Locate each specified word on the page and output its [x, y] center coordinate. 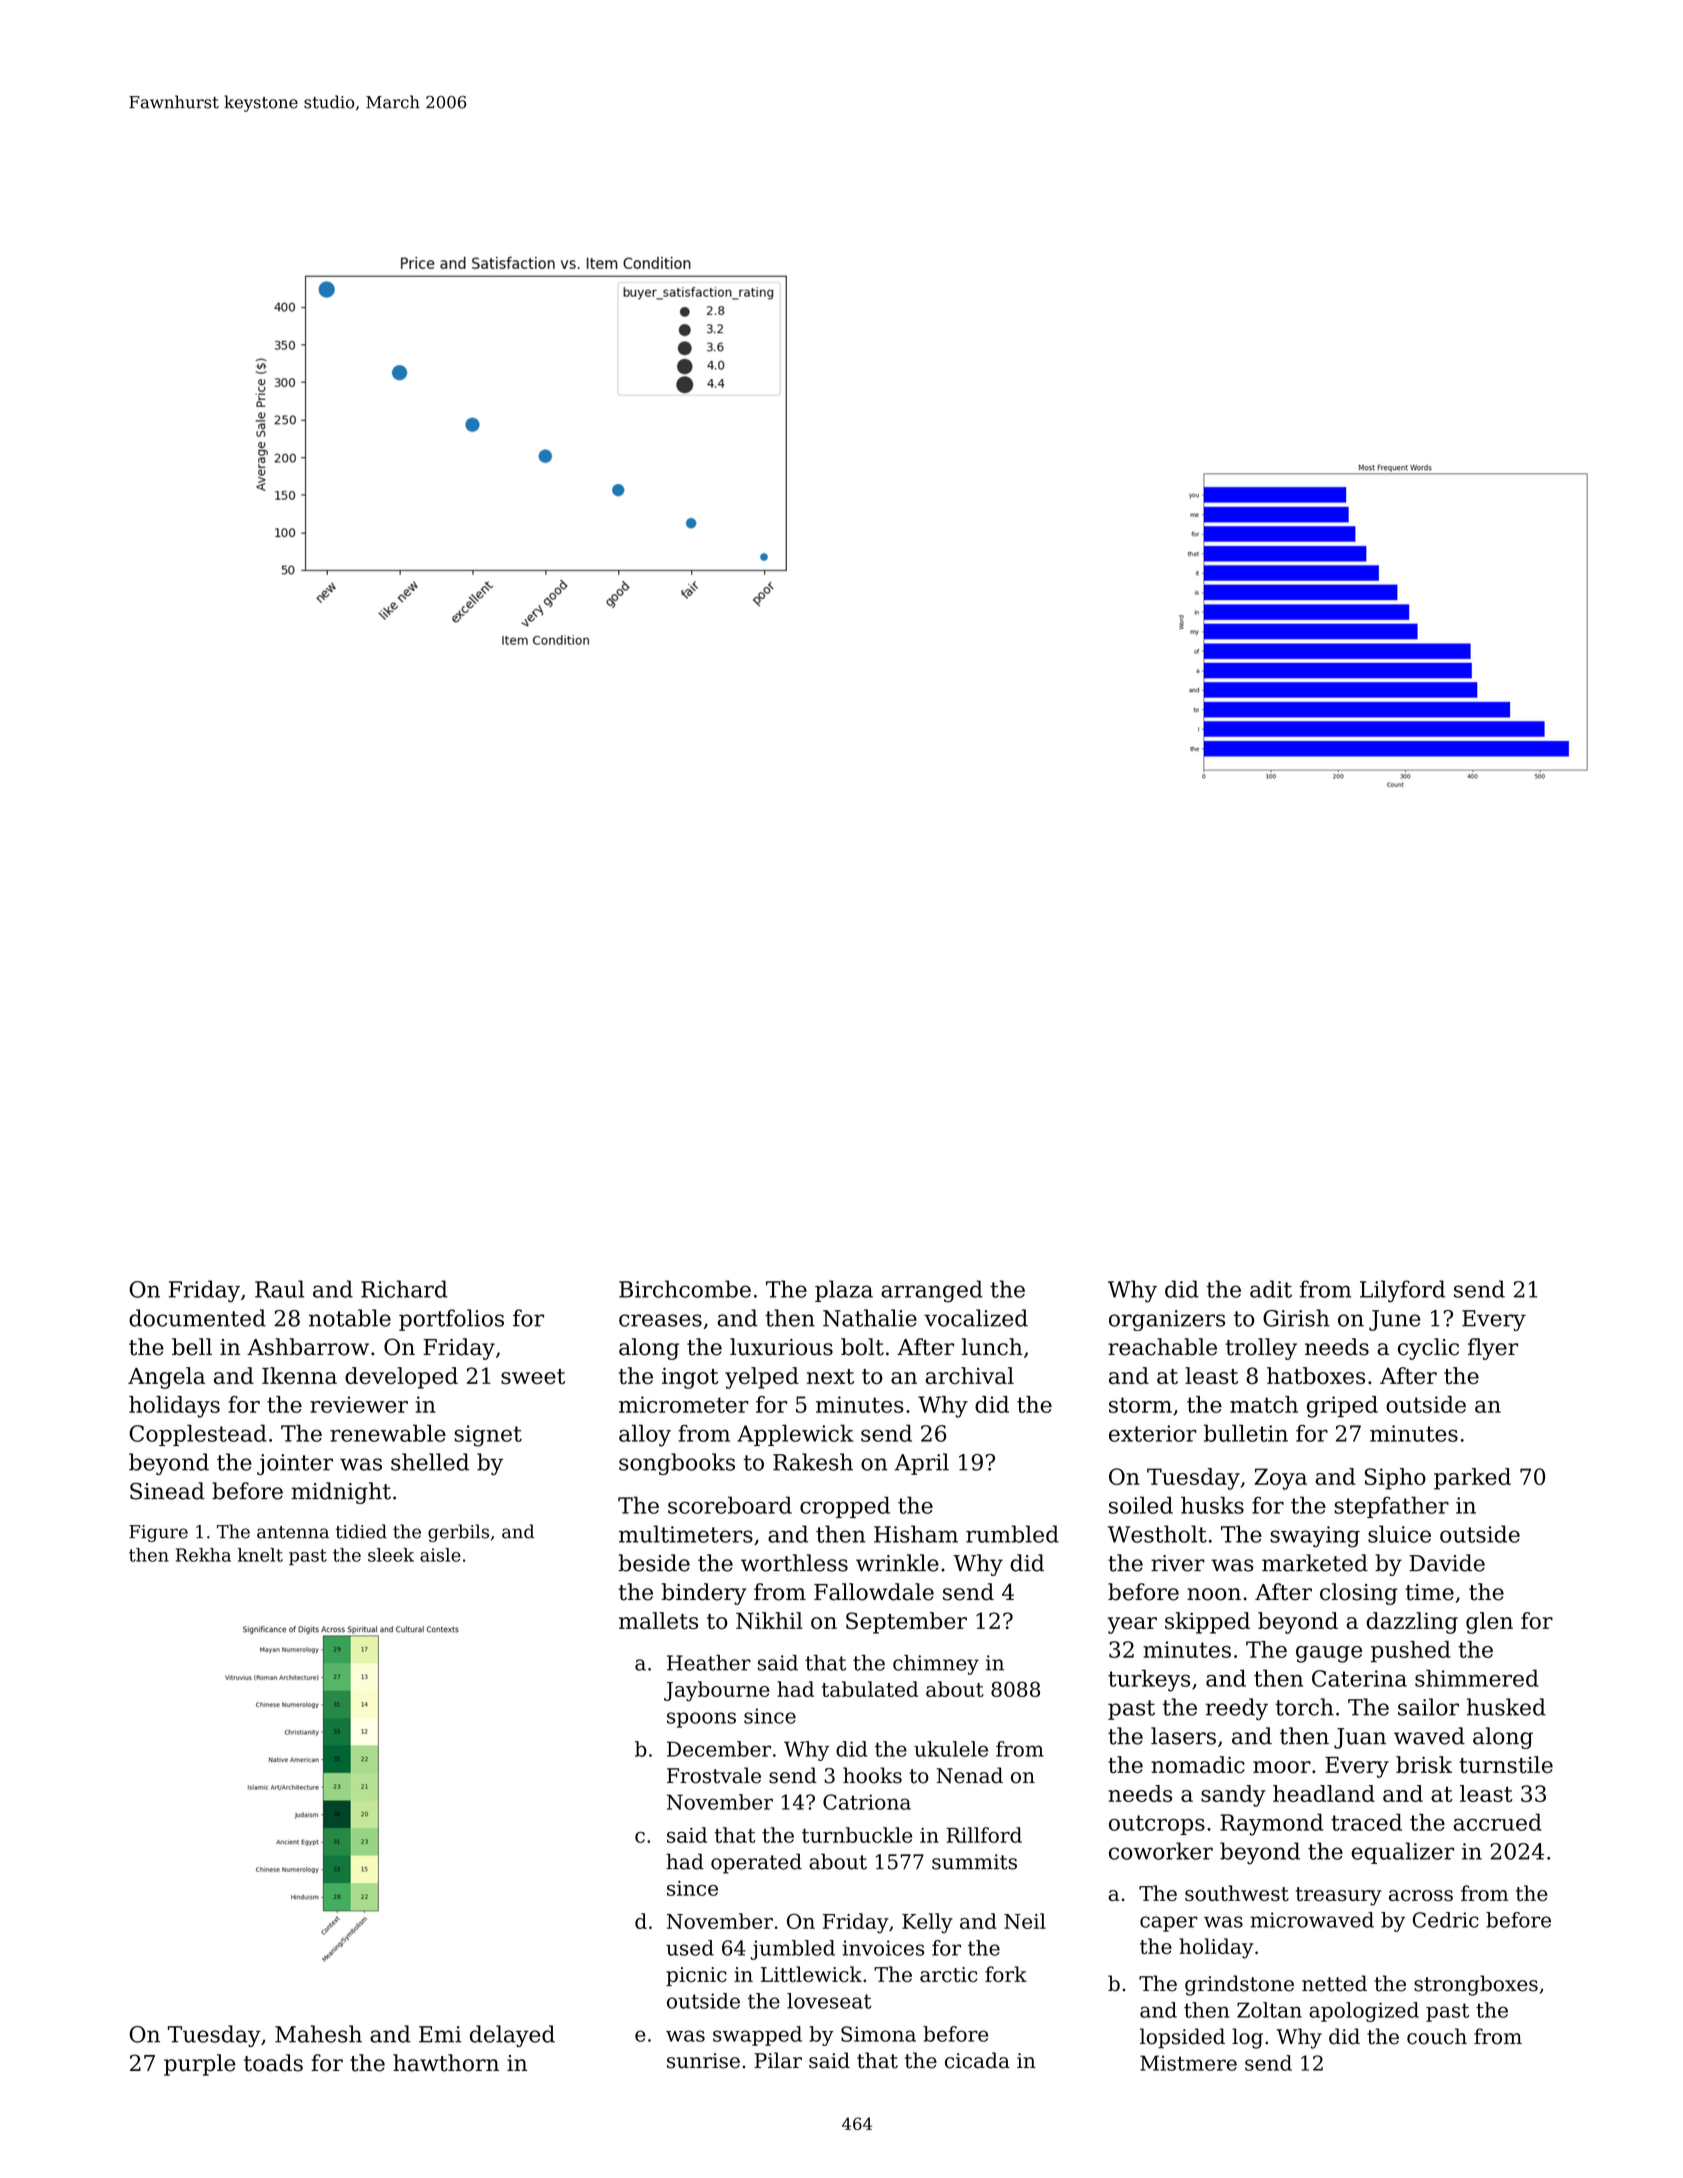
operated [756, 1863]
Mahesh [318, 2034]
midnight [341, 1493]
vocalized [976, 1318]
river [1178, 1563]
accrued [1497, 1822]
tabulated [870, 1689]
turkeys [1149, 1680]
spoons [701, 1720]
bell [192, 1347]
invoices [883, 1948]
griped [1342, 1407]
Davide [1447, 1563]
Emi [440, 2034]
